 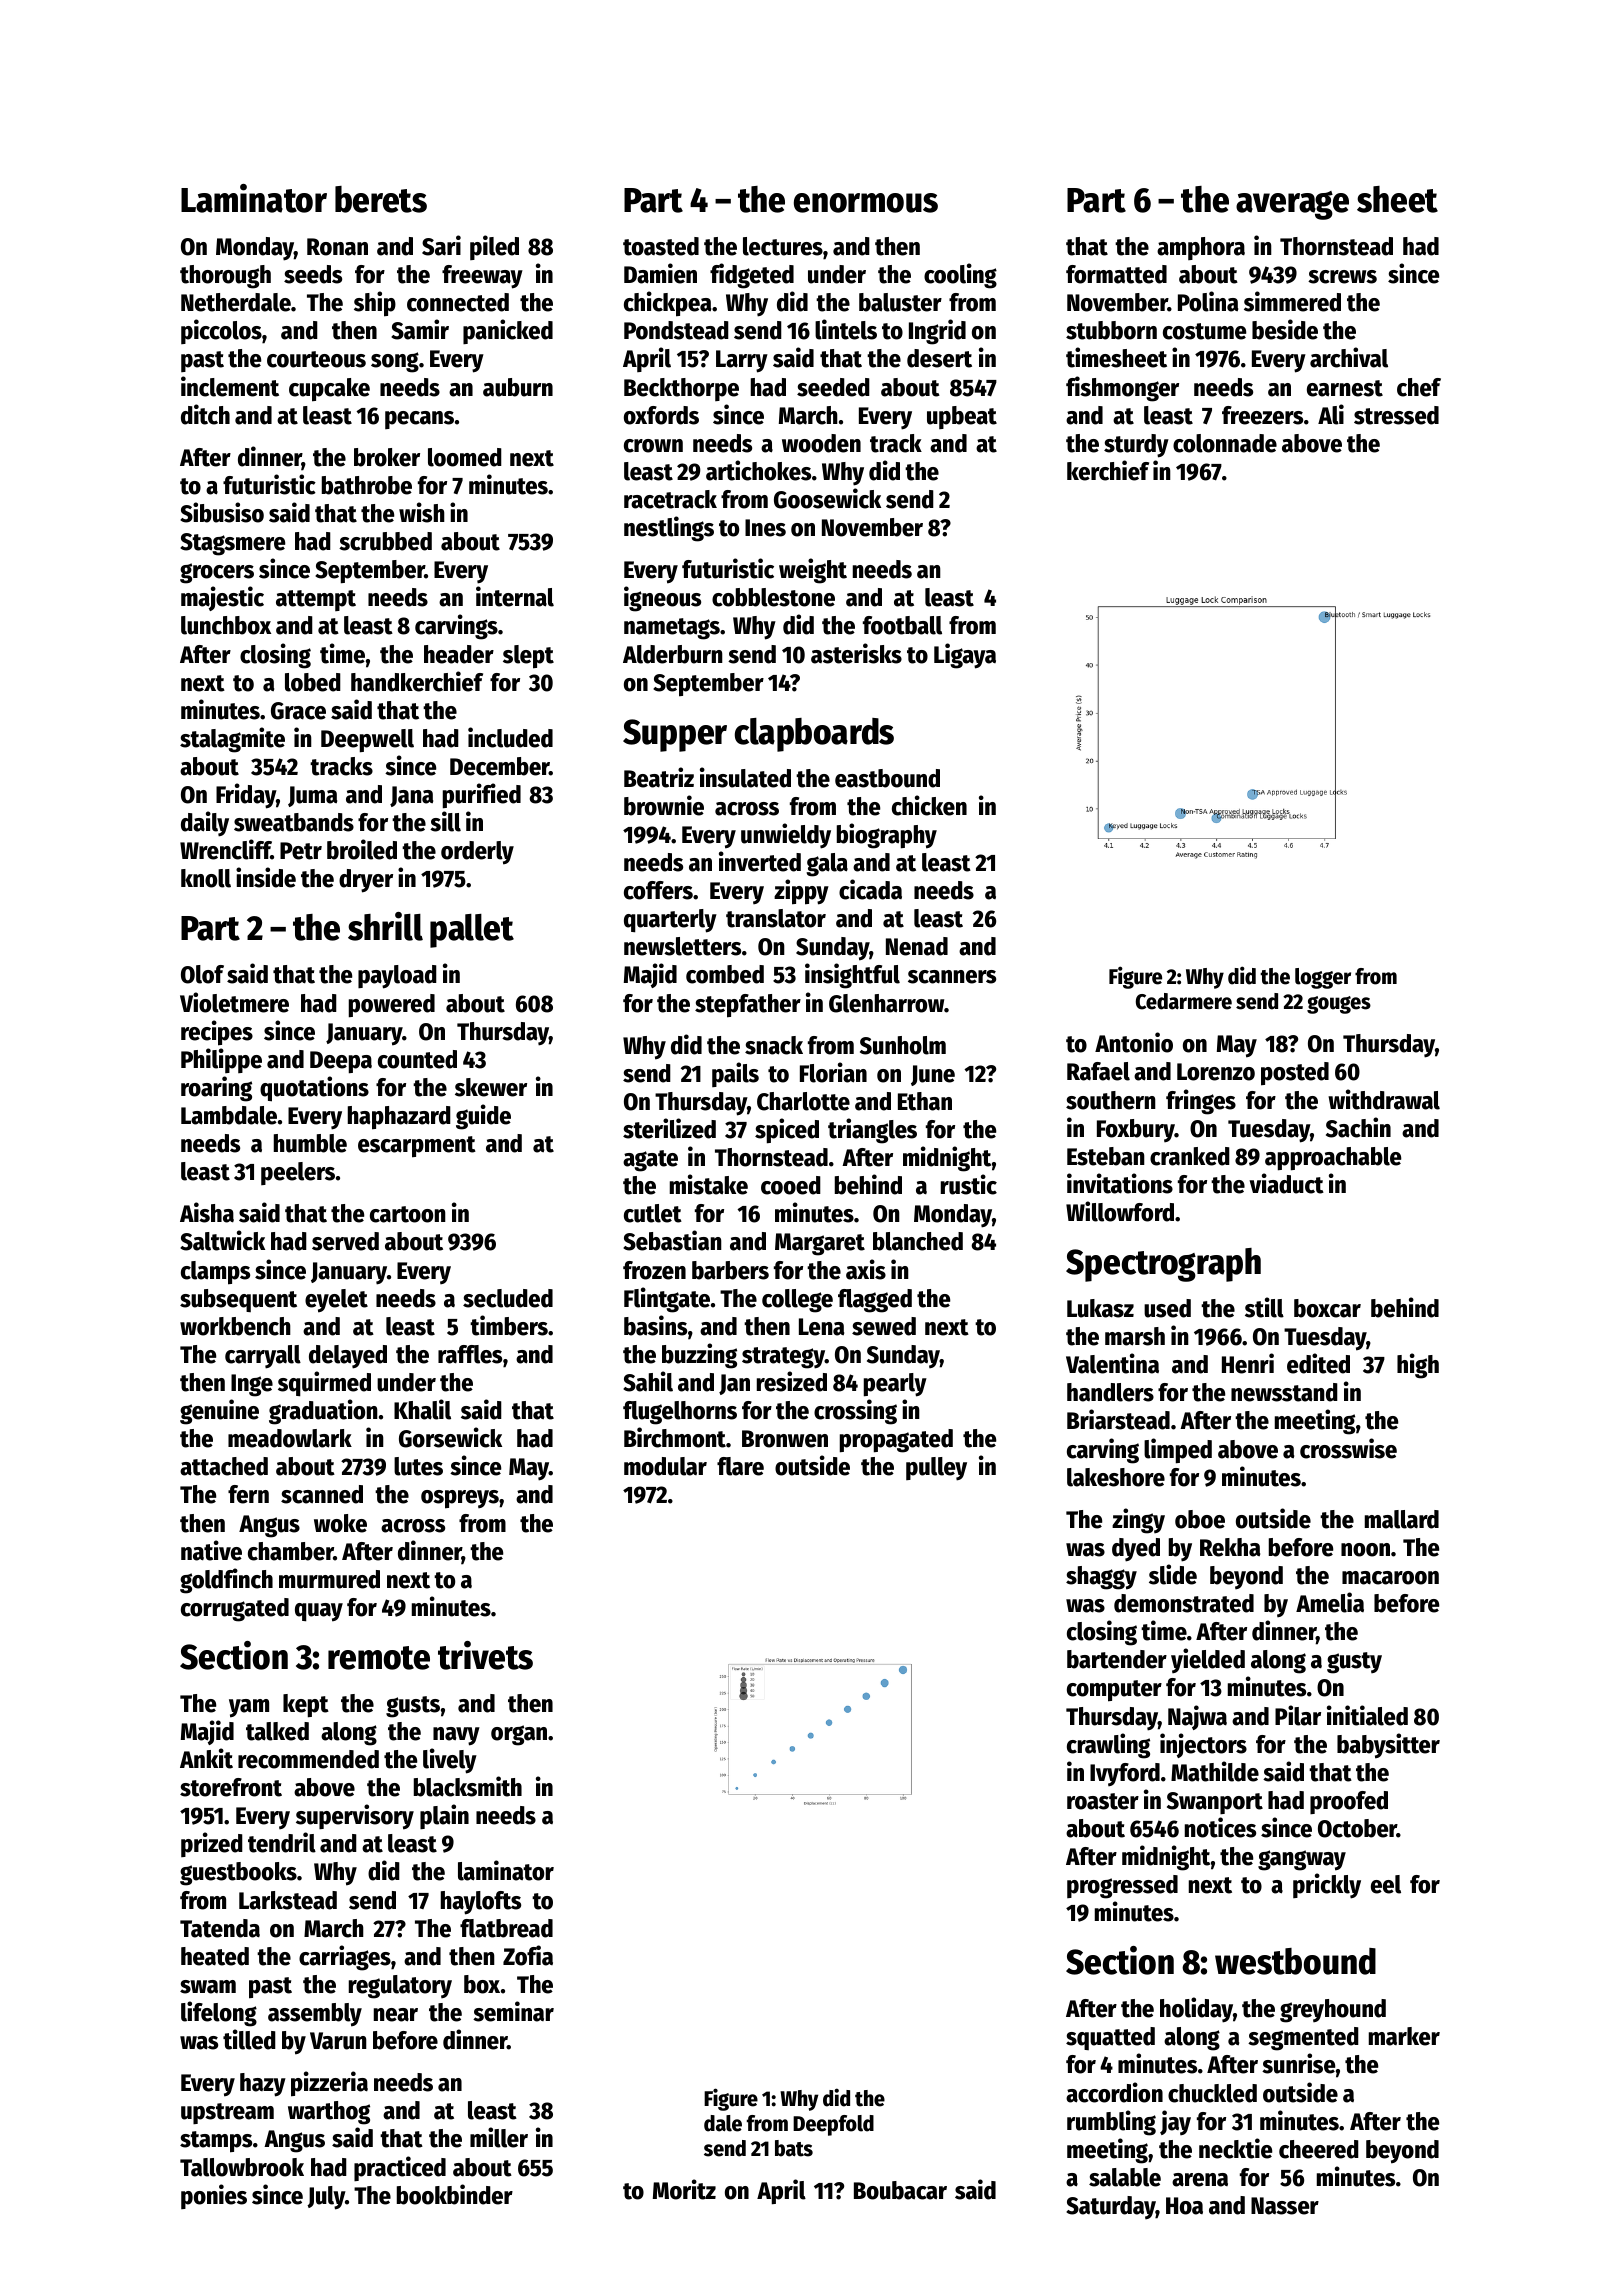 What do you see at coordinates (866, 203) in the screenshot?
I see `enormous` at bounding box center [866, 203].
